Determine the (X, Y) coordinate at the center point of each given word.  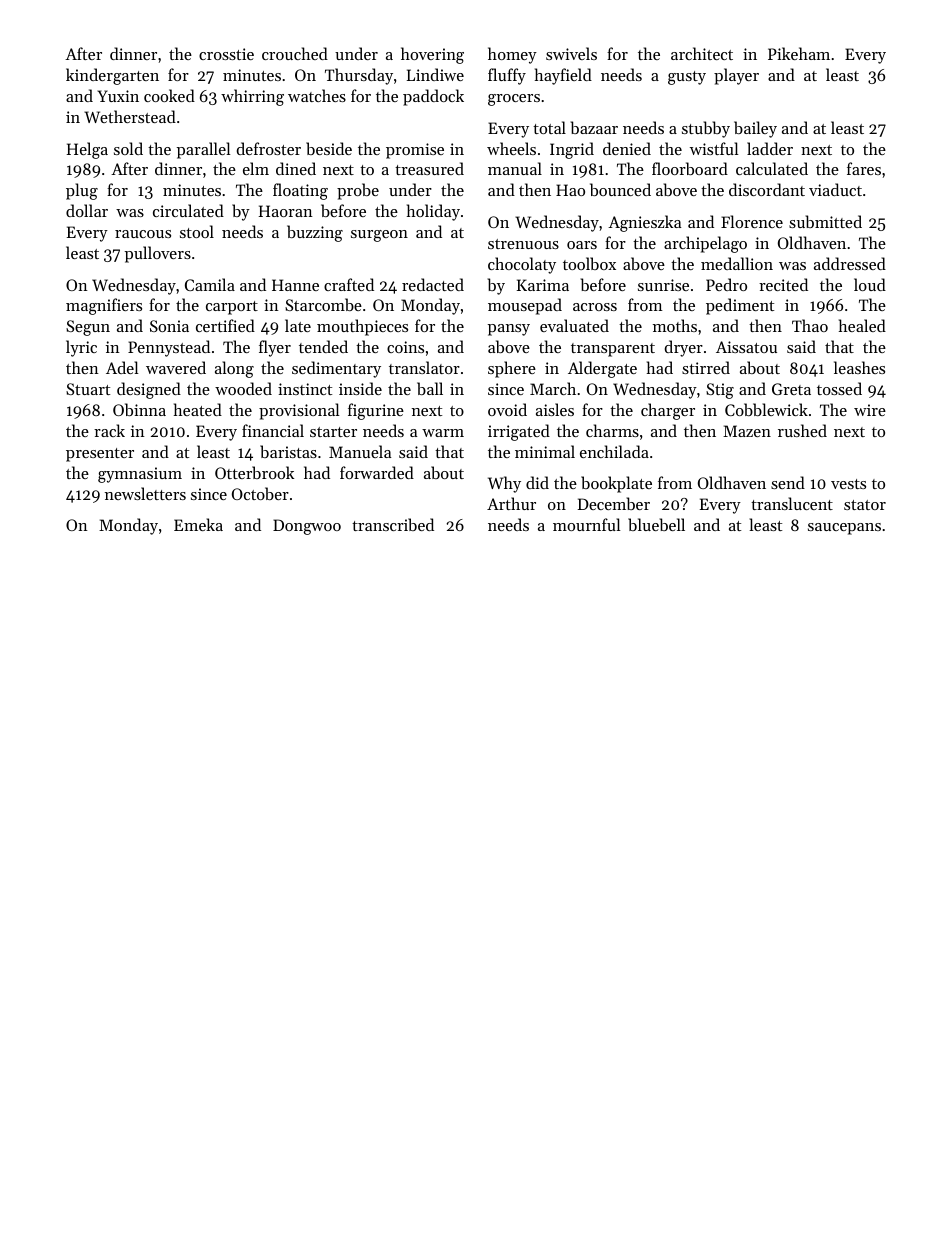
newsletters (145, 493)
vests (848, 484)
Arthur (511, 503)
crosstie (226, 54)
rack (109, 430)
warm (443, 433)
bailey (755, 129)
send (788, 482)
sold (128, 148)
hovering (432, 55)
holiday (433, 212)
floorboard (690, 168)
